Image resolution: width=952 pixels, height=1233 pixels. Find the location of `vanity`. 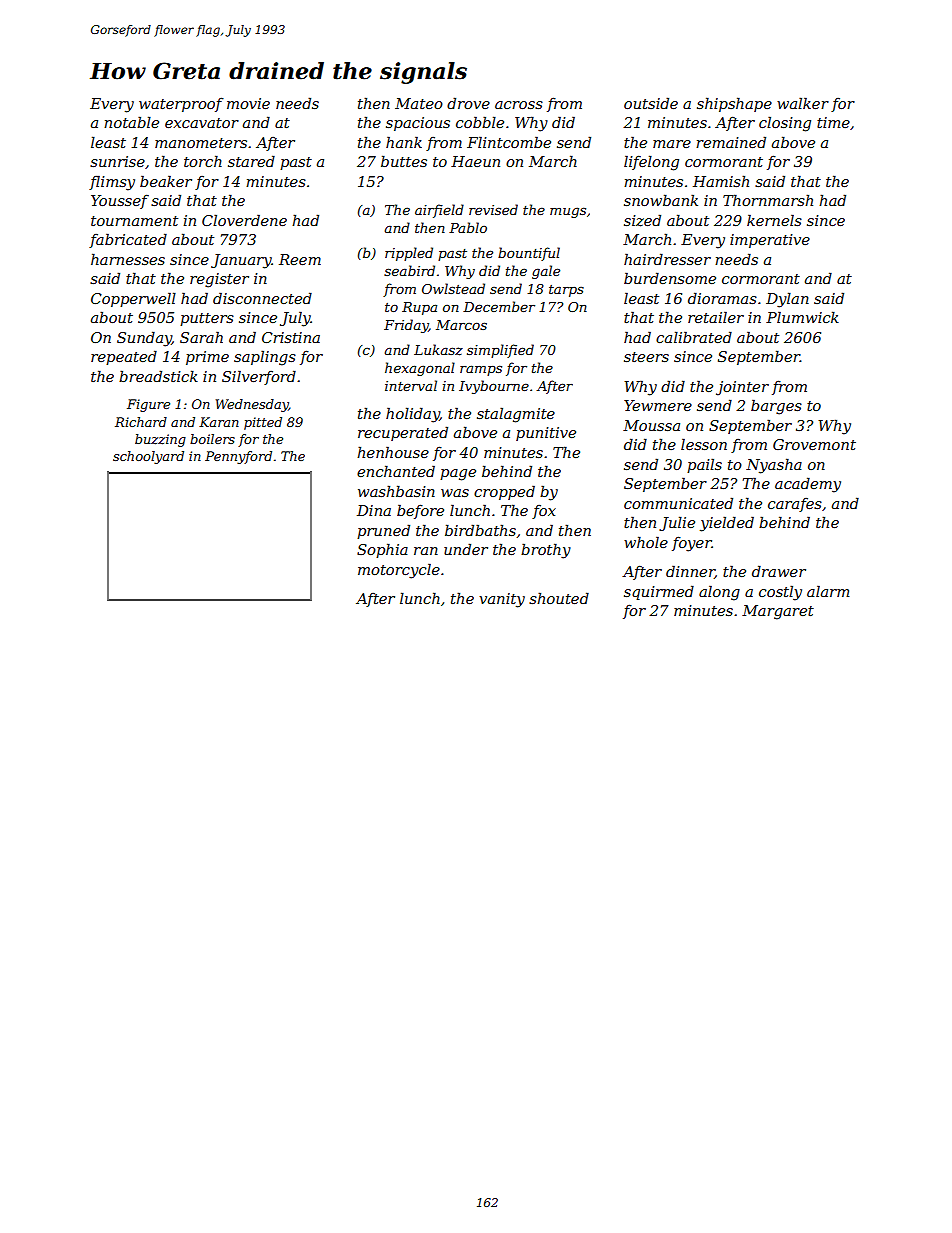

vanity is located at coordinates (502, 600).
